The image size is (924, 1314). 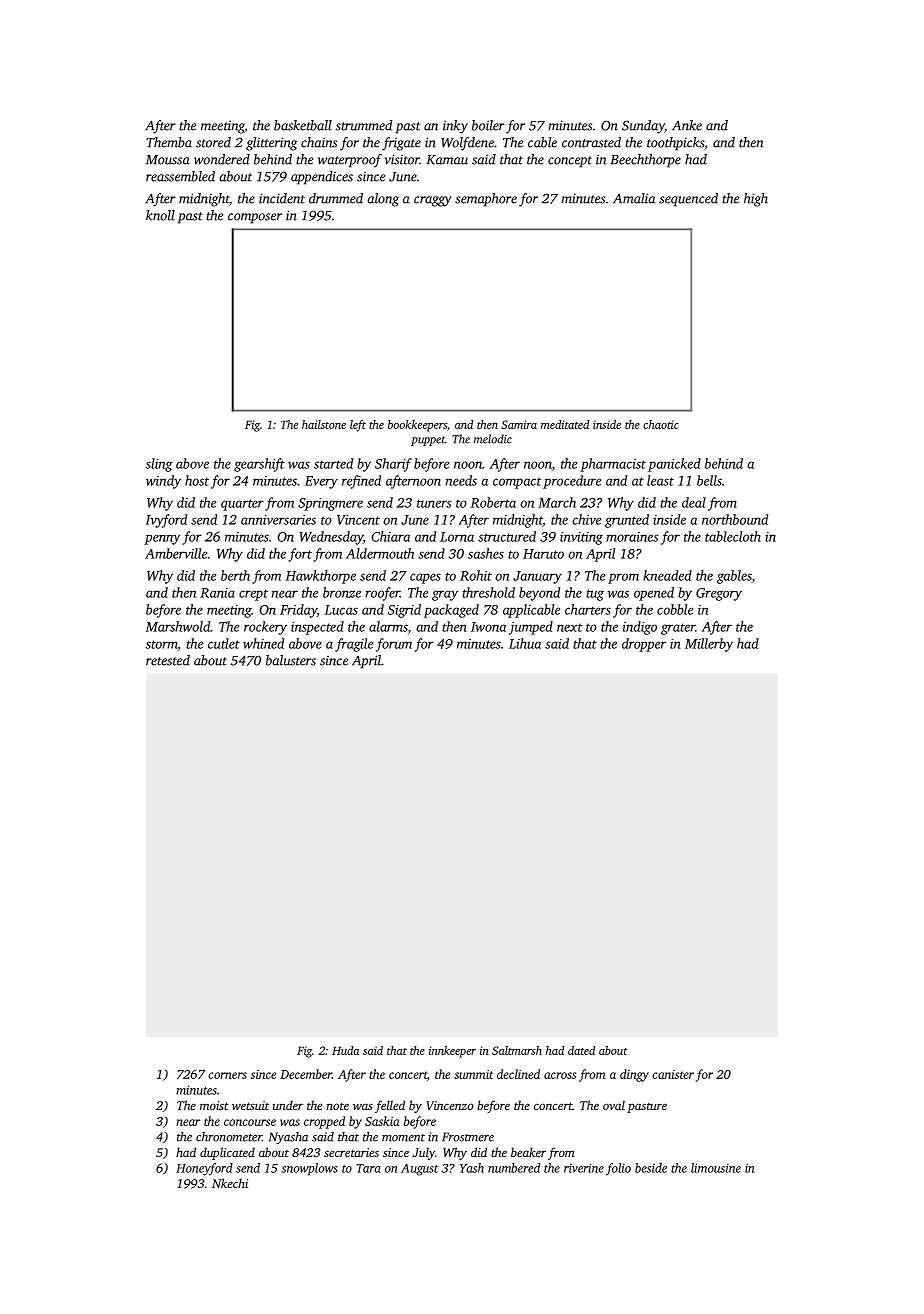 What do you see at coordinates (519, 424) in the page?
I see `Samira` at bounding box center [519, 424].
